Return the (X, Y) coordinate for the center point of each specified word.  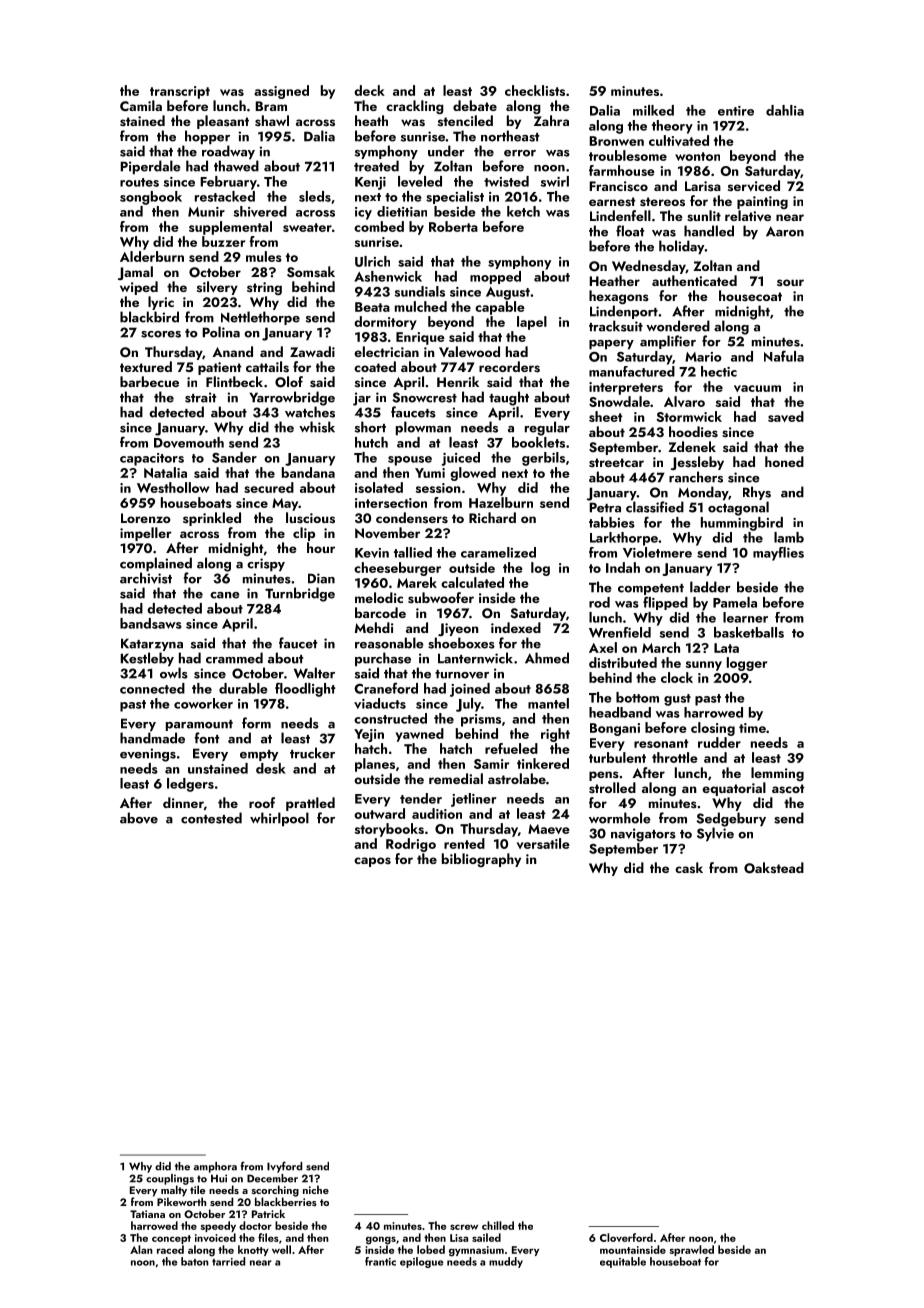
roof (262, 802)
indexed (516, 627)
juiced (461, 459)
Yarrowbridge (292, 398)
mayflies (778, 554)
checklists (535, 90)
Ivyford (284, 1167)
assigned (281, 92)
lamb (789, 537)
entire (736, 111)
